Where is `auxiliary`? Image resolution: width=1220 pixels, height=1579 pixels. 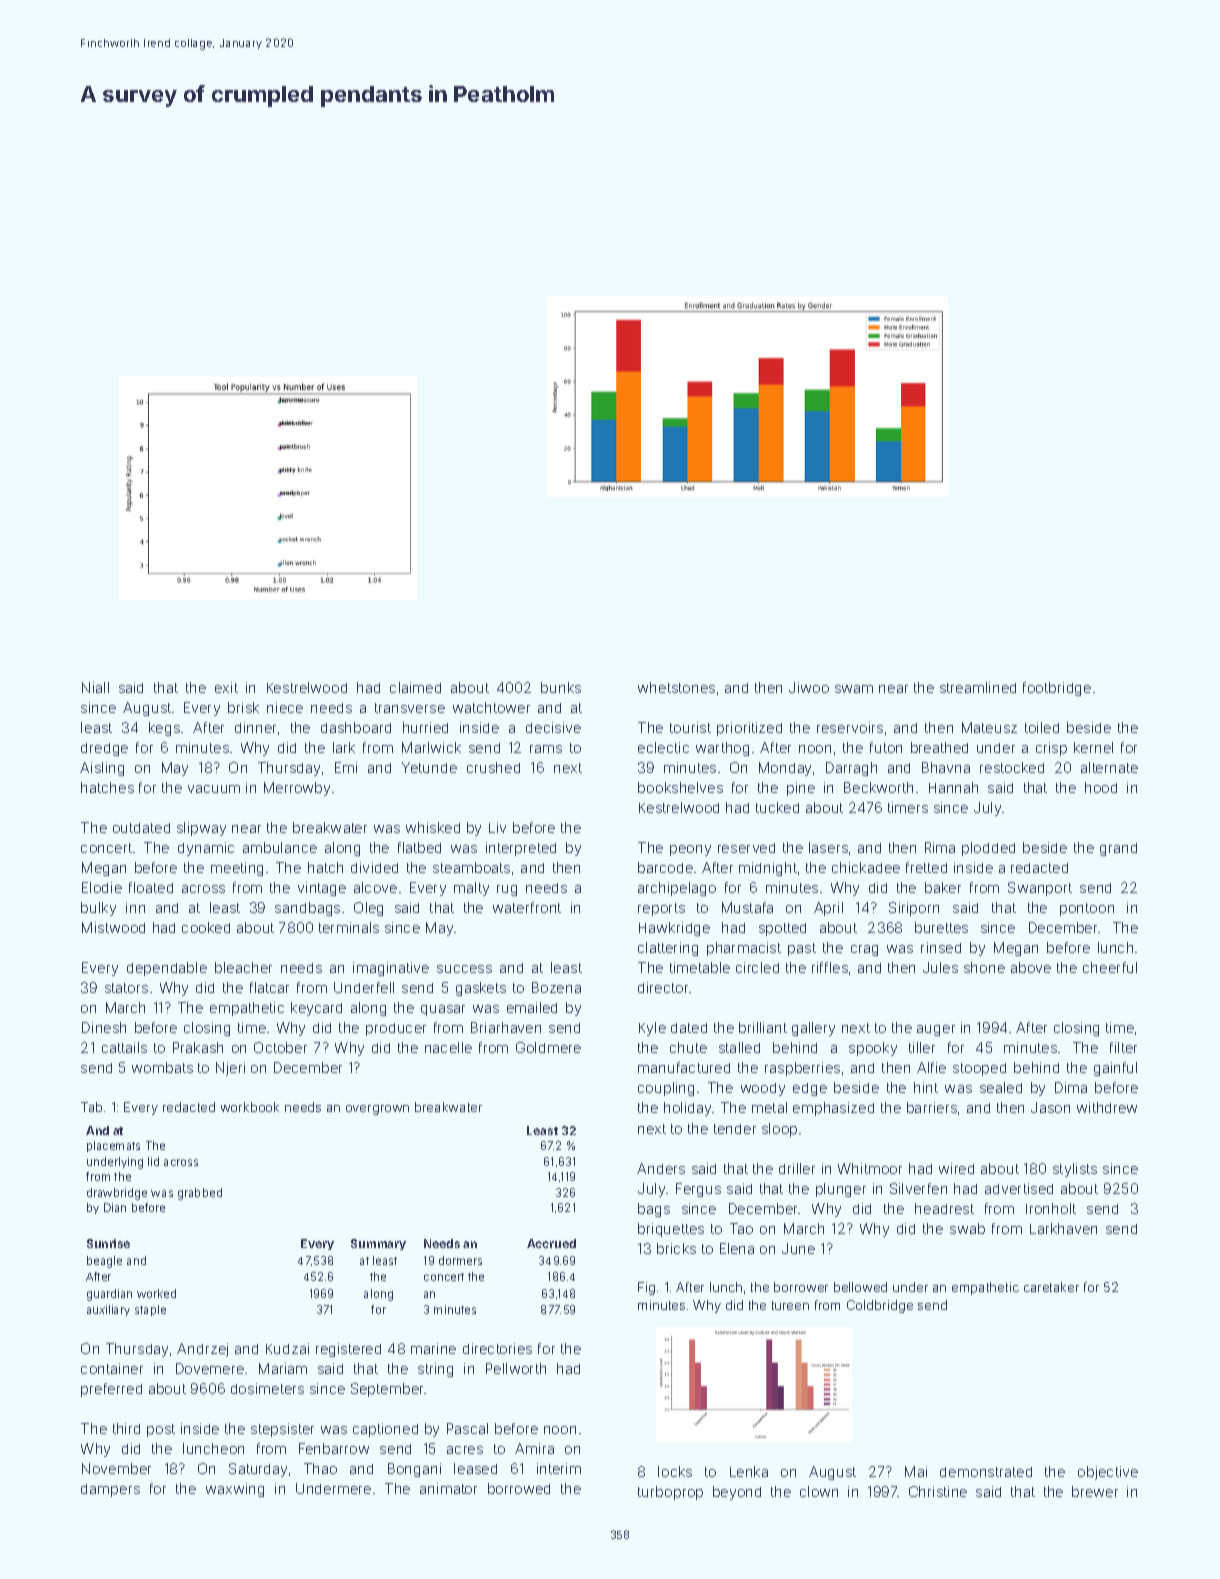
auxiliary is located at coordinates (108, 1310).
